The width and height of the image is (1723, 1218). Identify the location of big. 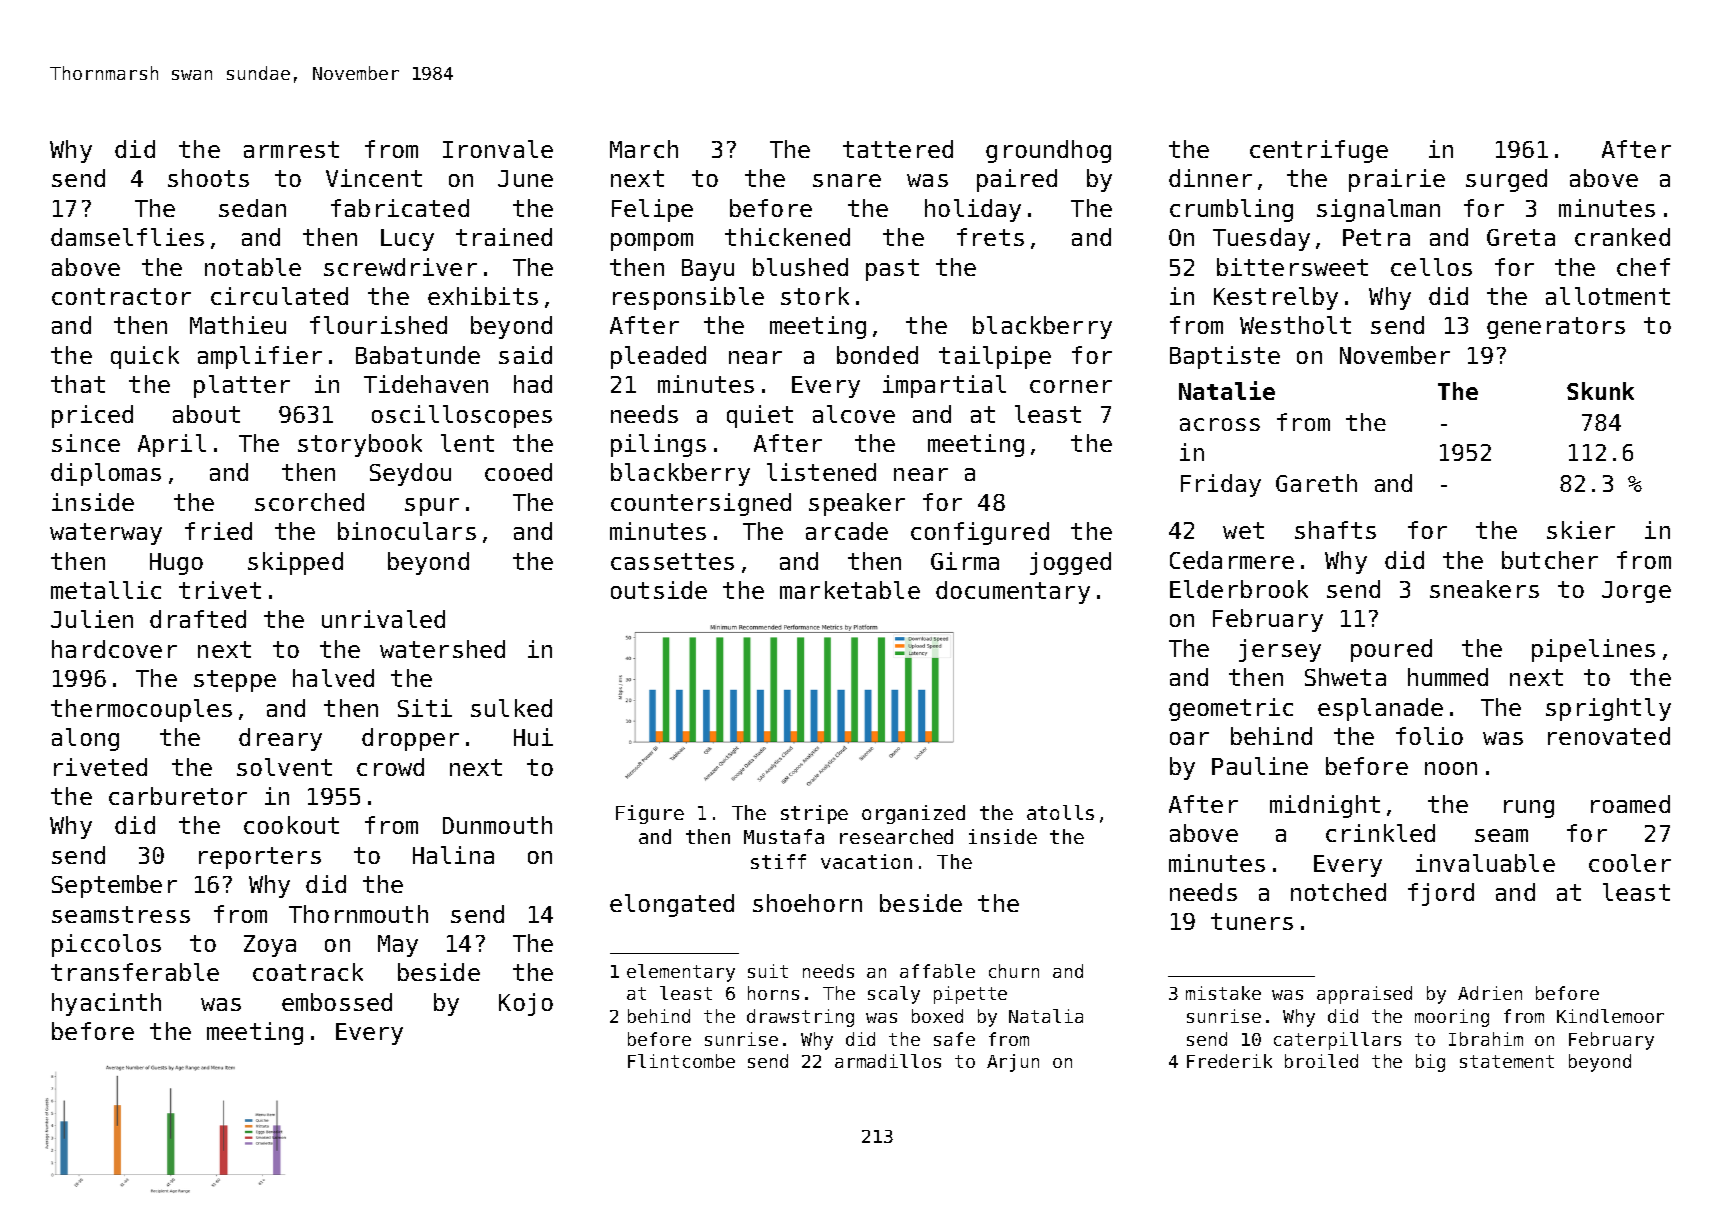
(1430, 1063).
